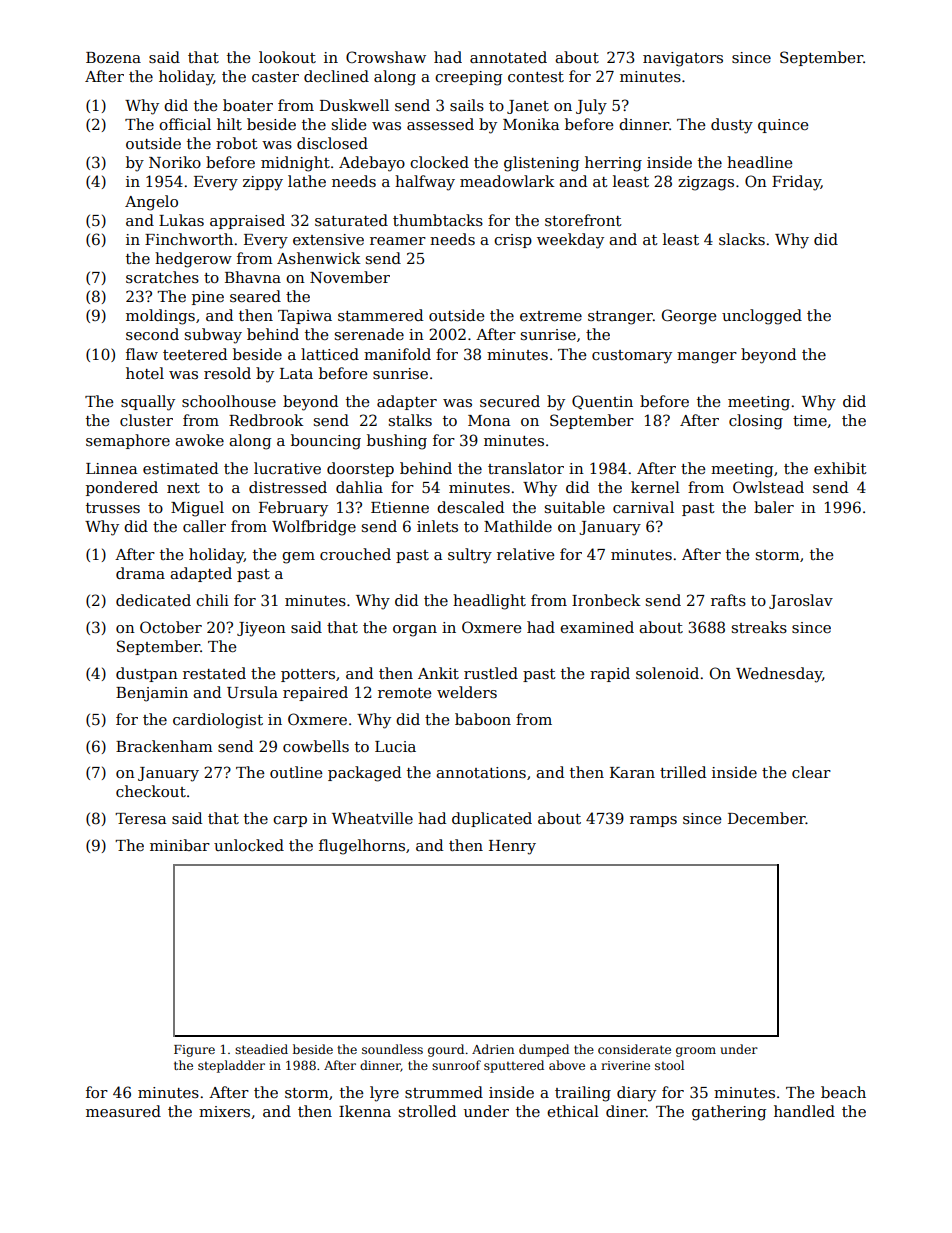 This document has height=1233, width=952. Describe the element at coordinates (783, 126) in the document. I see `quince` at that location.
